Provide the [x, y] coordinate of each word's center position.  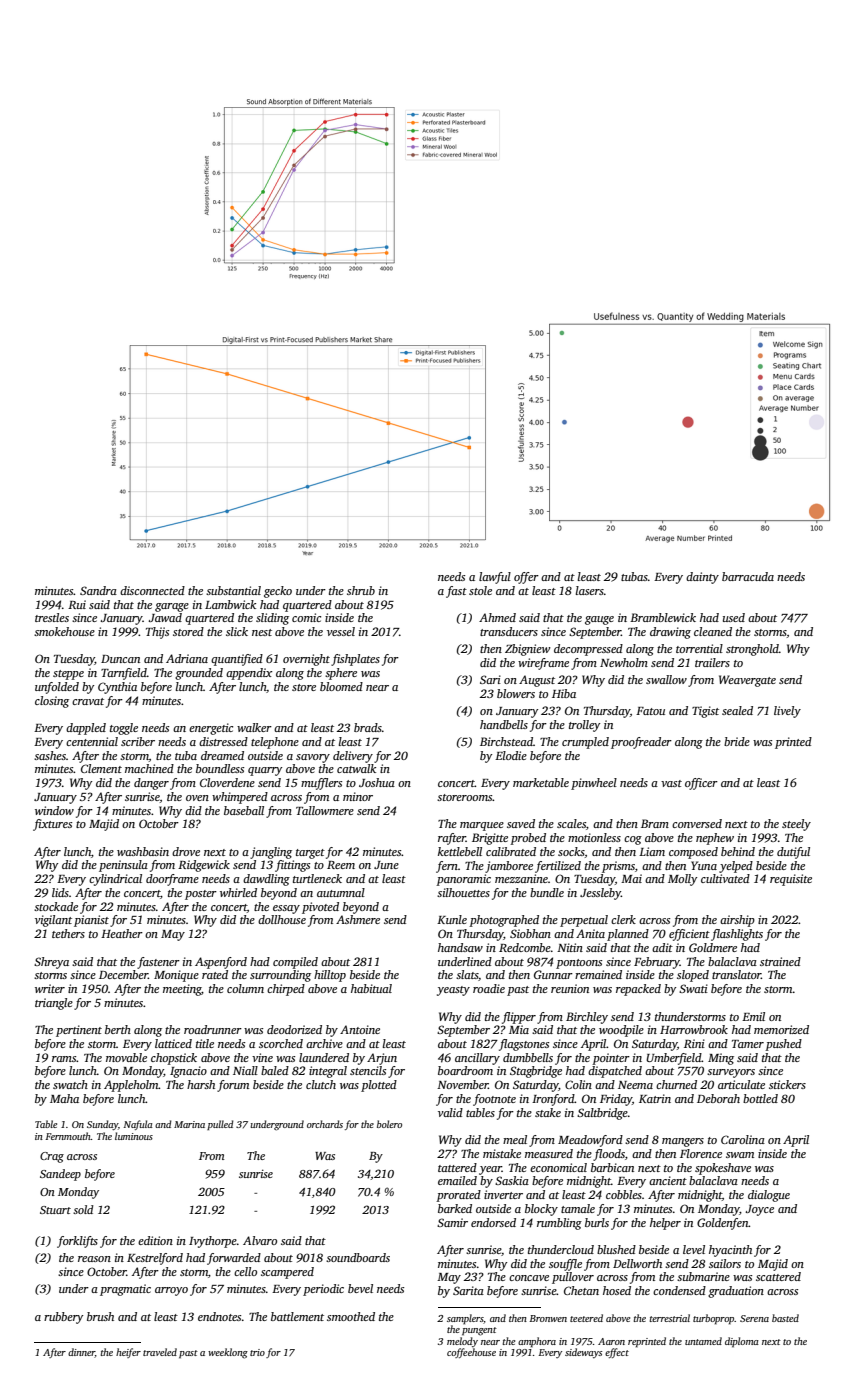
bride [737, 741]
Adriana [187, 658]
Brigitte [490, 839]
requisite [791, 880]
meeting [182, 990]
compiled [295, 963]
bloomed [341, 686]
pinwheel [594, 784]
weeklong [228, 1353]
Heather [122, 933]
